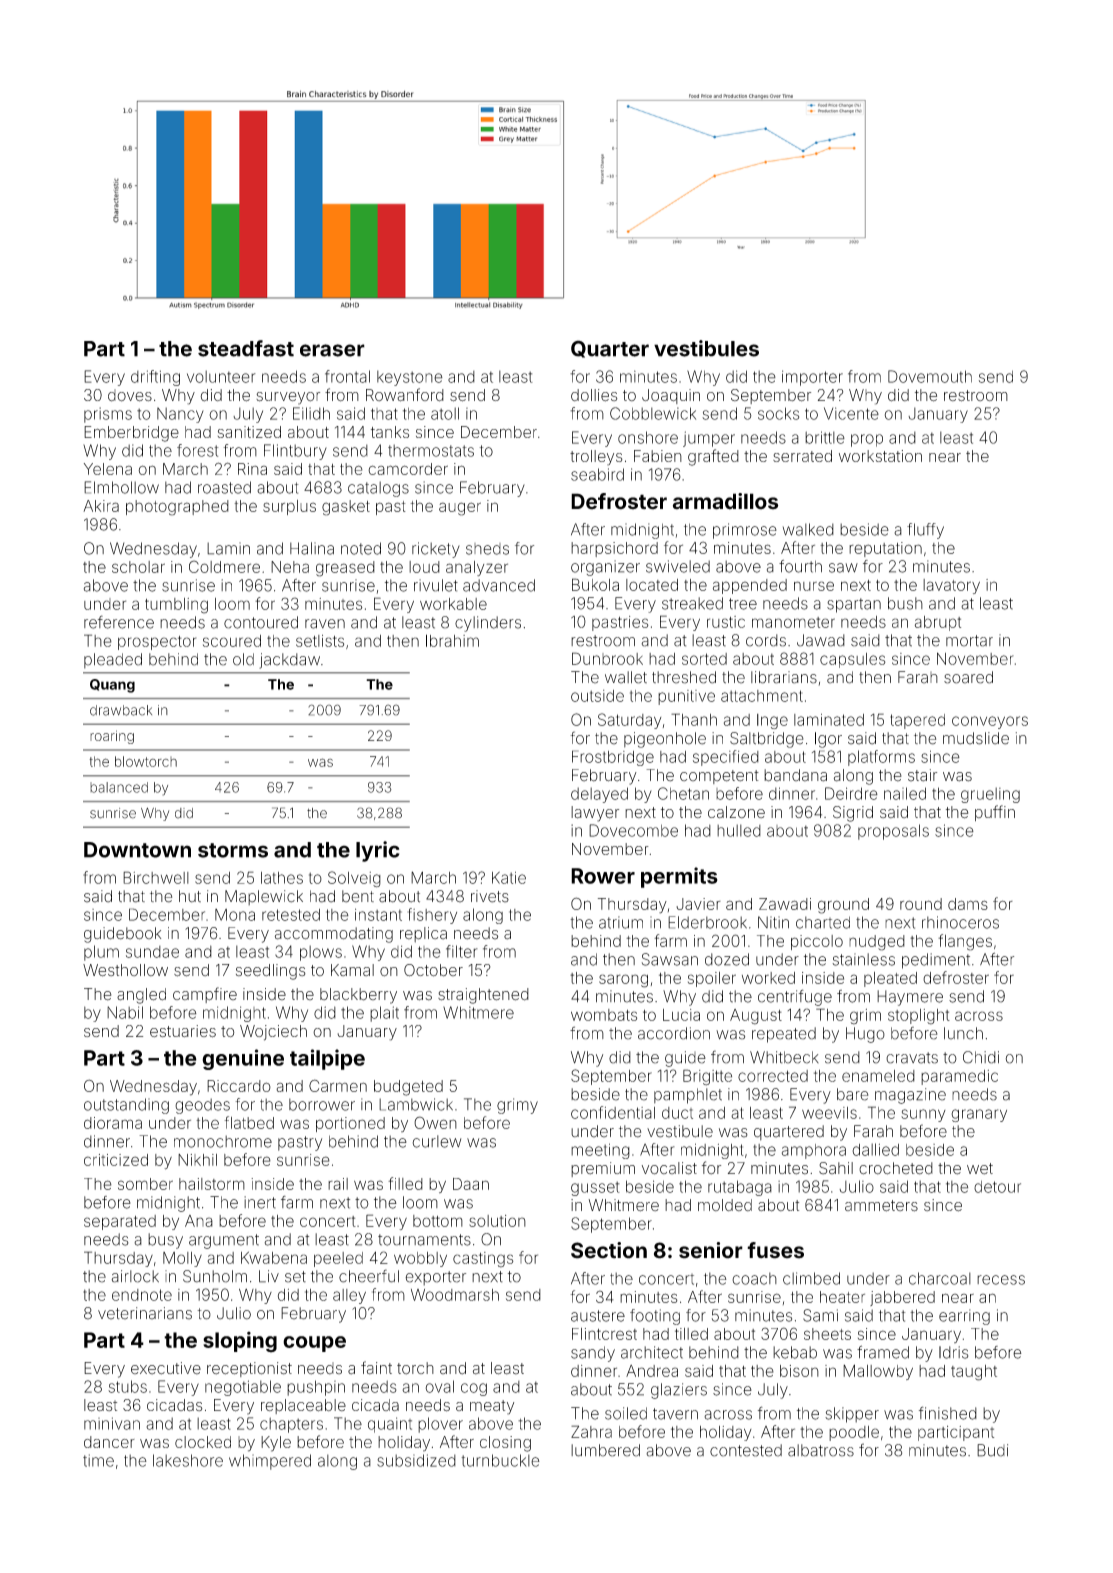 The image size is (1113, 1573). What do you see at coordinates (119, 622) in the screenshot?
I see `reference` at bounding box center [119, 622].
